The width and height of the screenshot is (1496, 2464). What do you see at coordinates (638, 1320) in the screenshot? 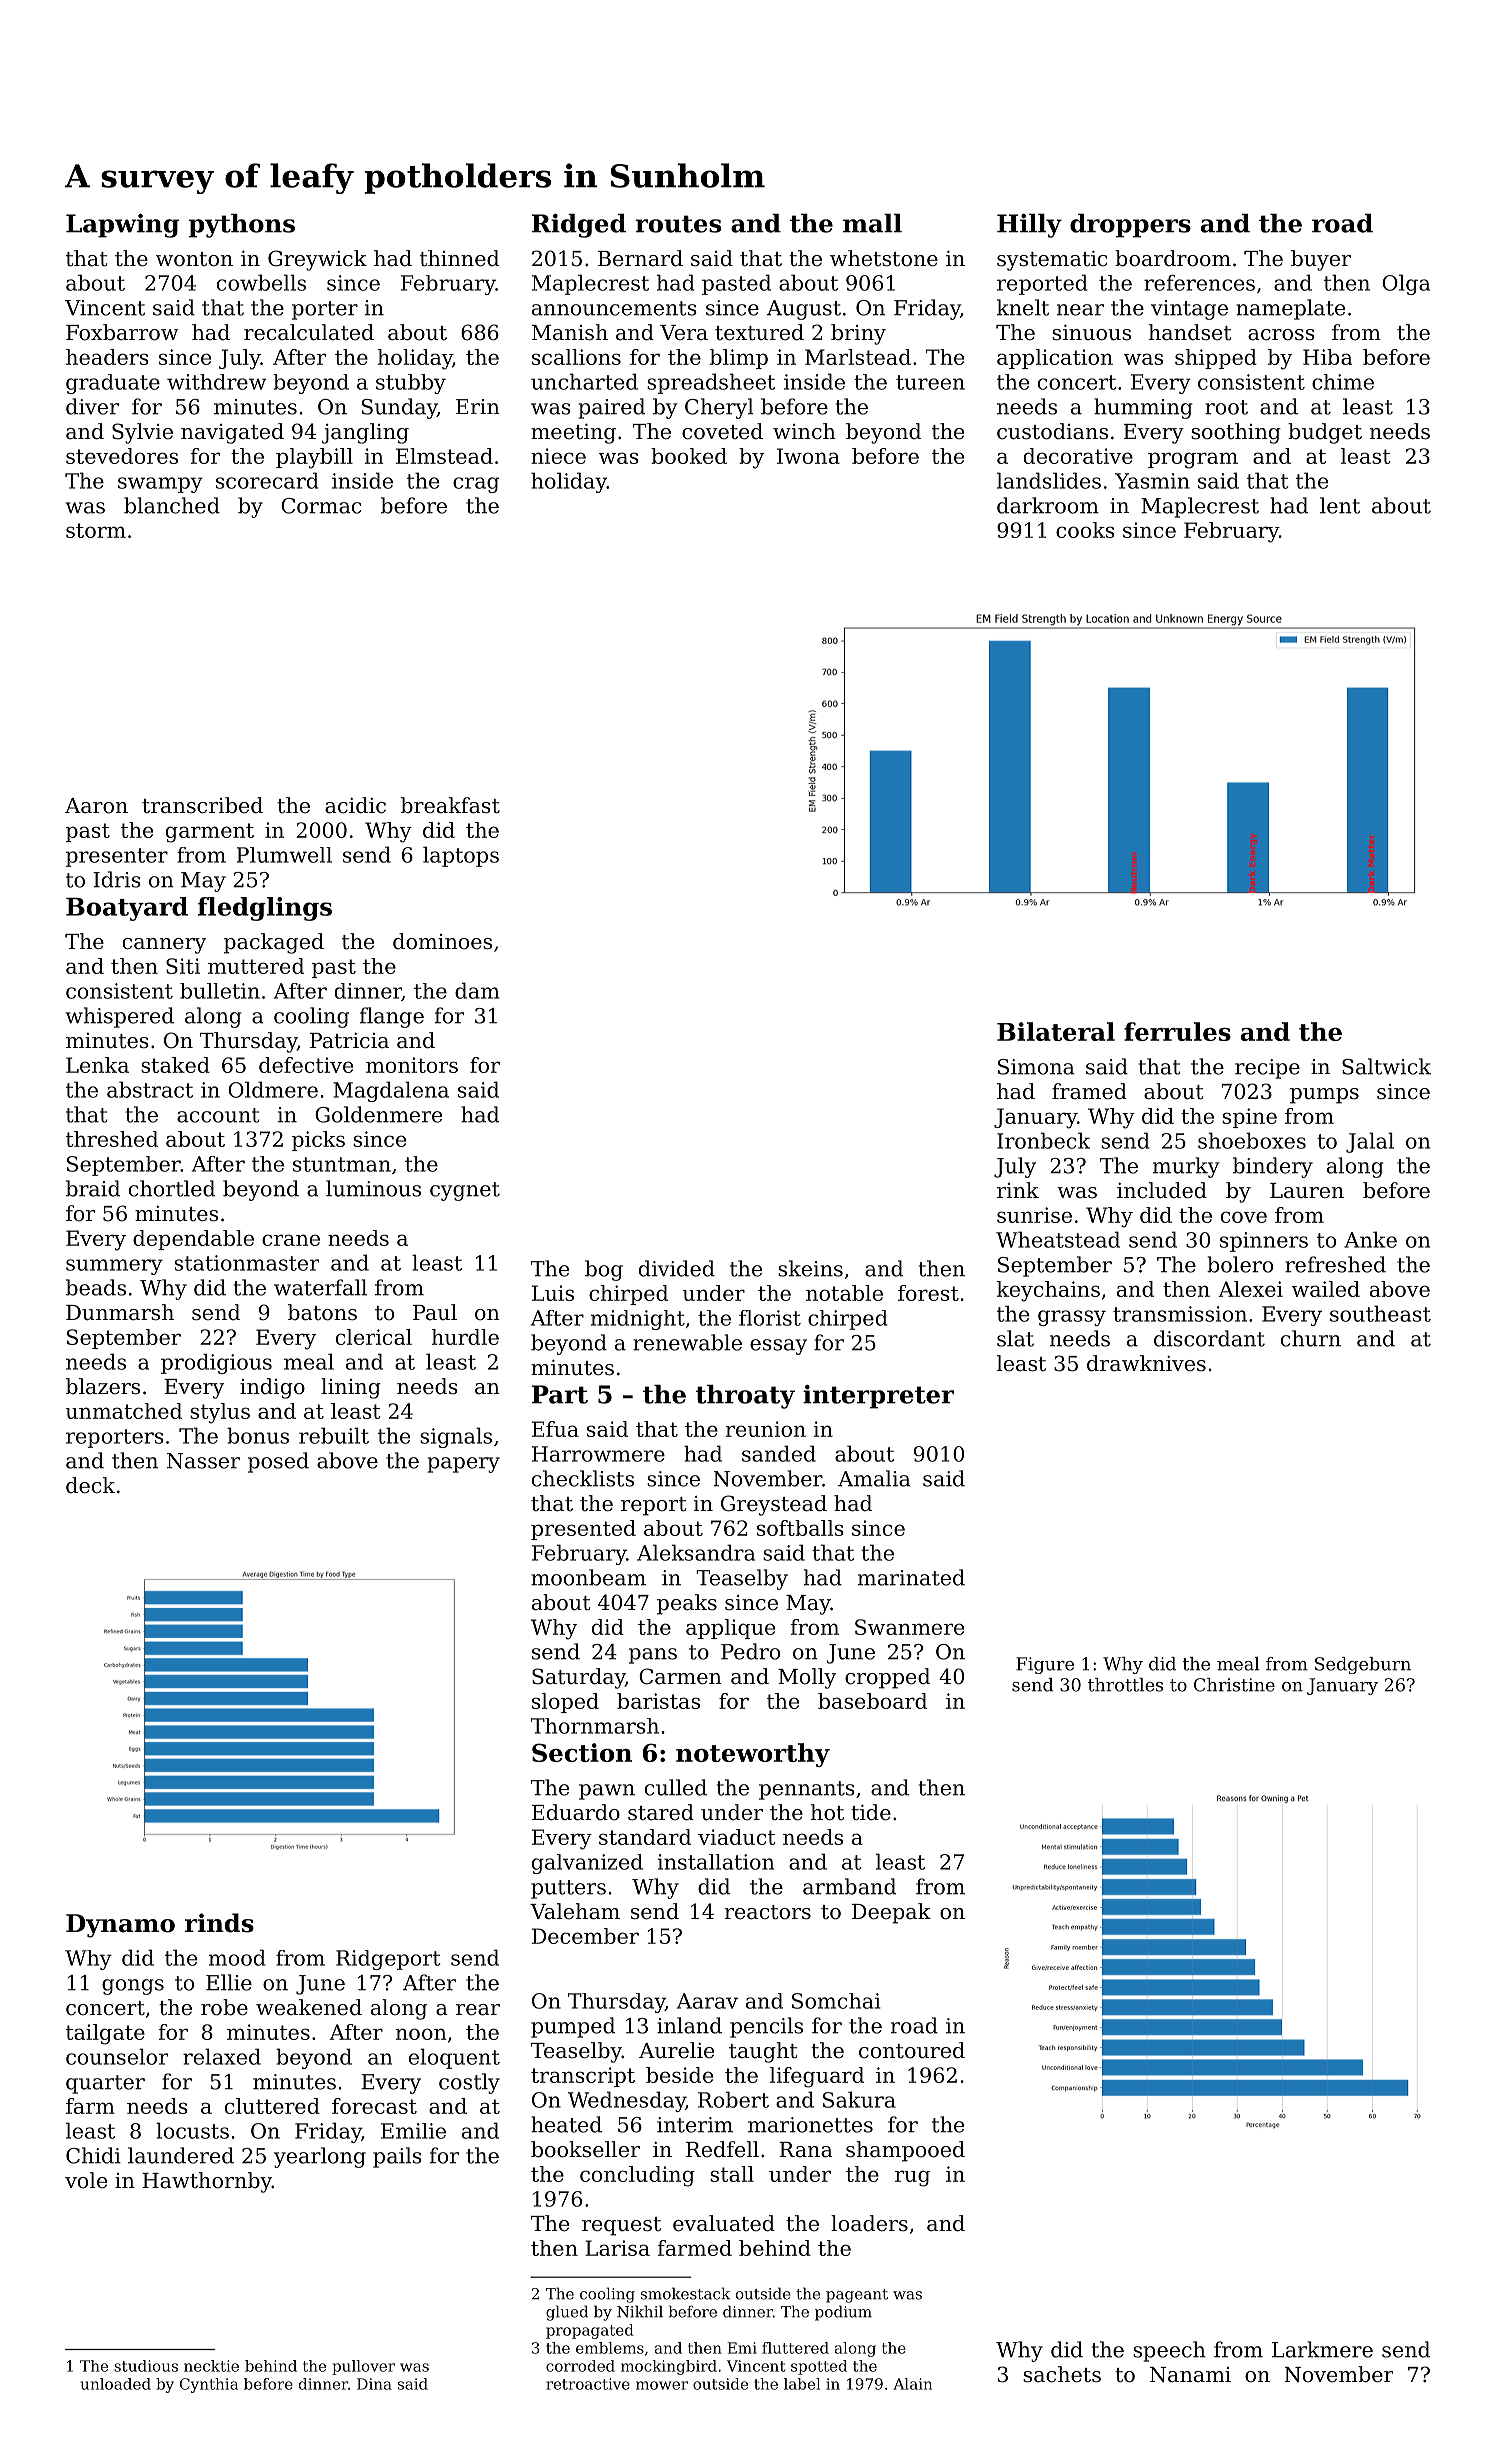
I see `midnight` at bounding box center [638, 1320].
